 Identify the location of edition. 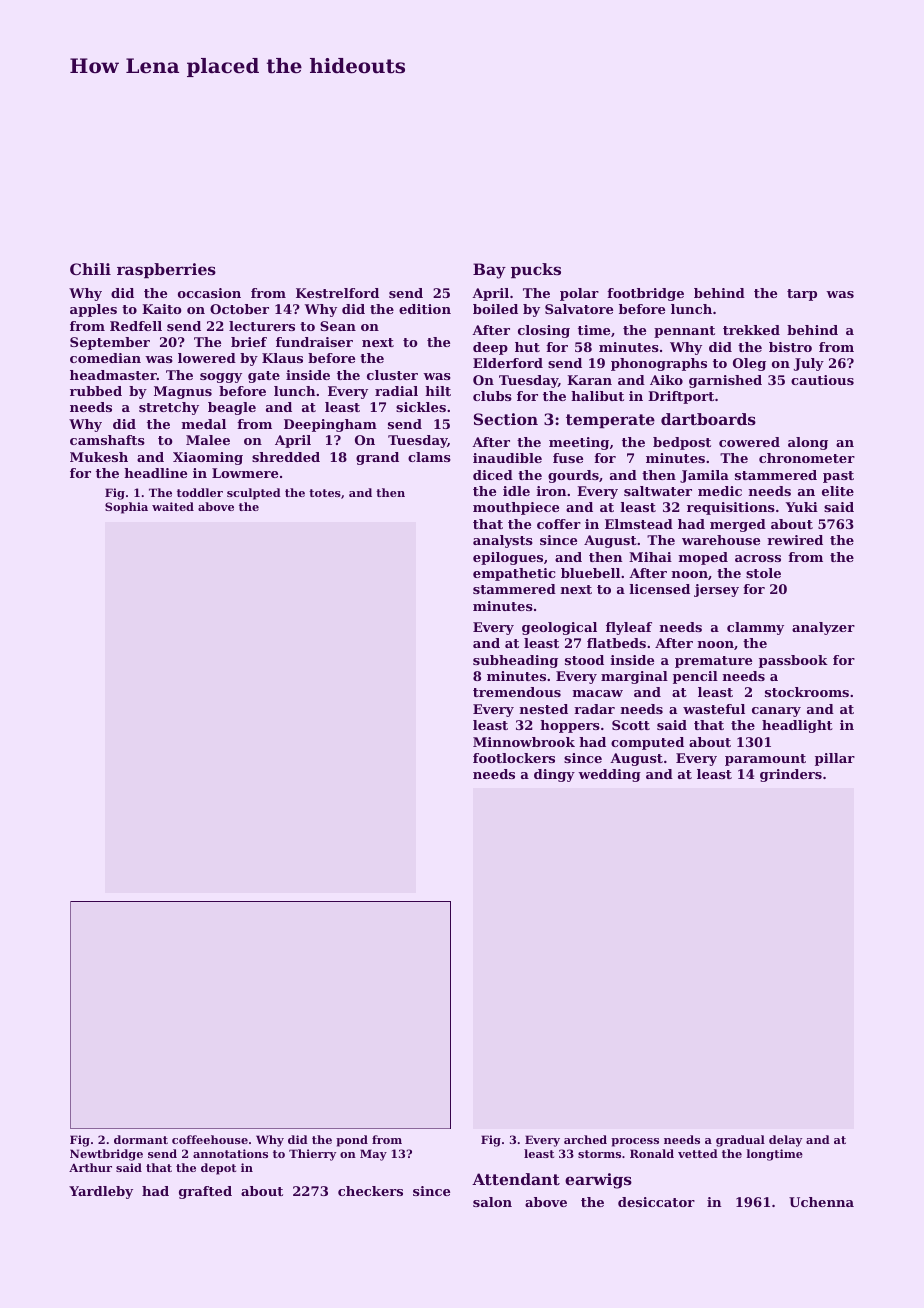
(425, 309).
